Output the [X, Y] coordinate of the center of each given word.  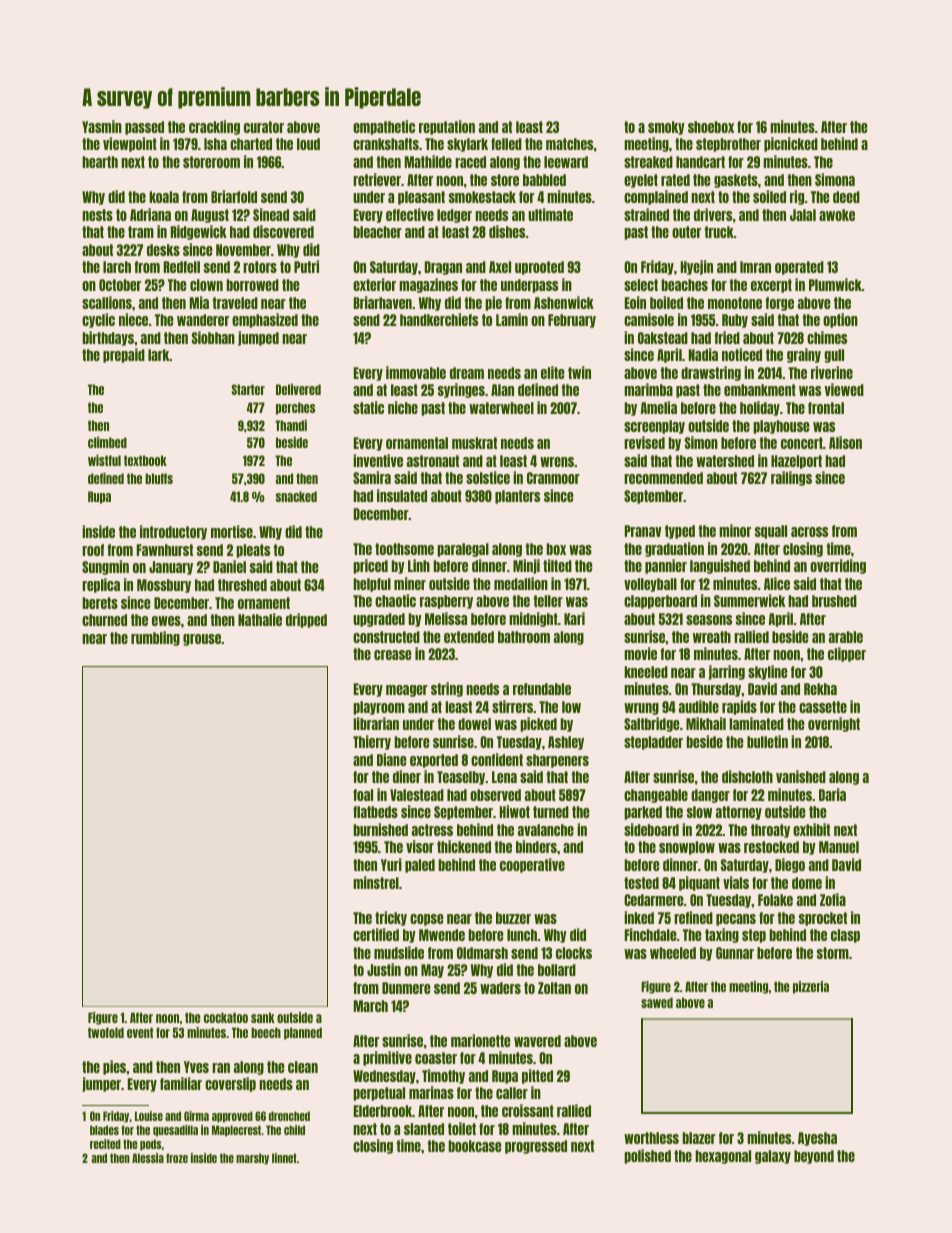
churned [104, 620]
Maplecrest [236, 1131]
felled [506, 144]
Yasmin [102, 126]
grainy [804, 355]
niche [403, 407]
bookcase [475, 1146]
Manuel [839, 847]
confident [497, 759]
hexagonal [723, 1157]
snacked [296, 496]
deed [846, 197]
